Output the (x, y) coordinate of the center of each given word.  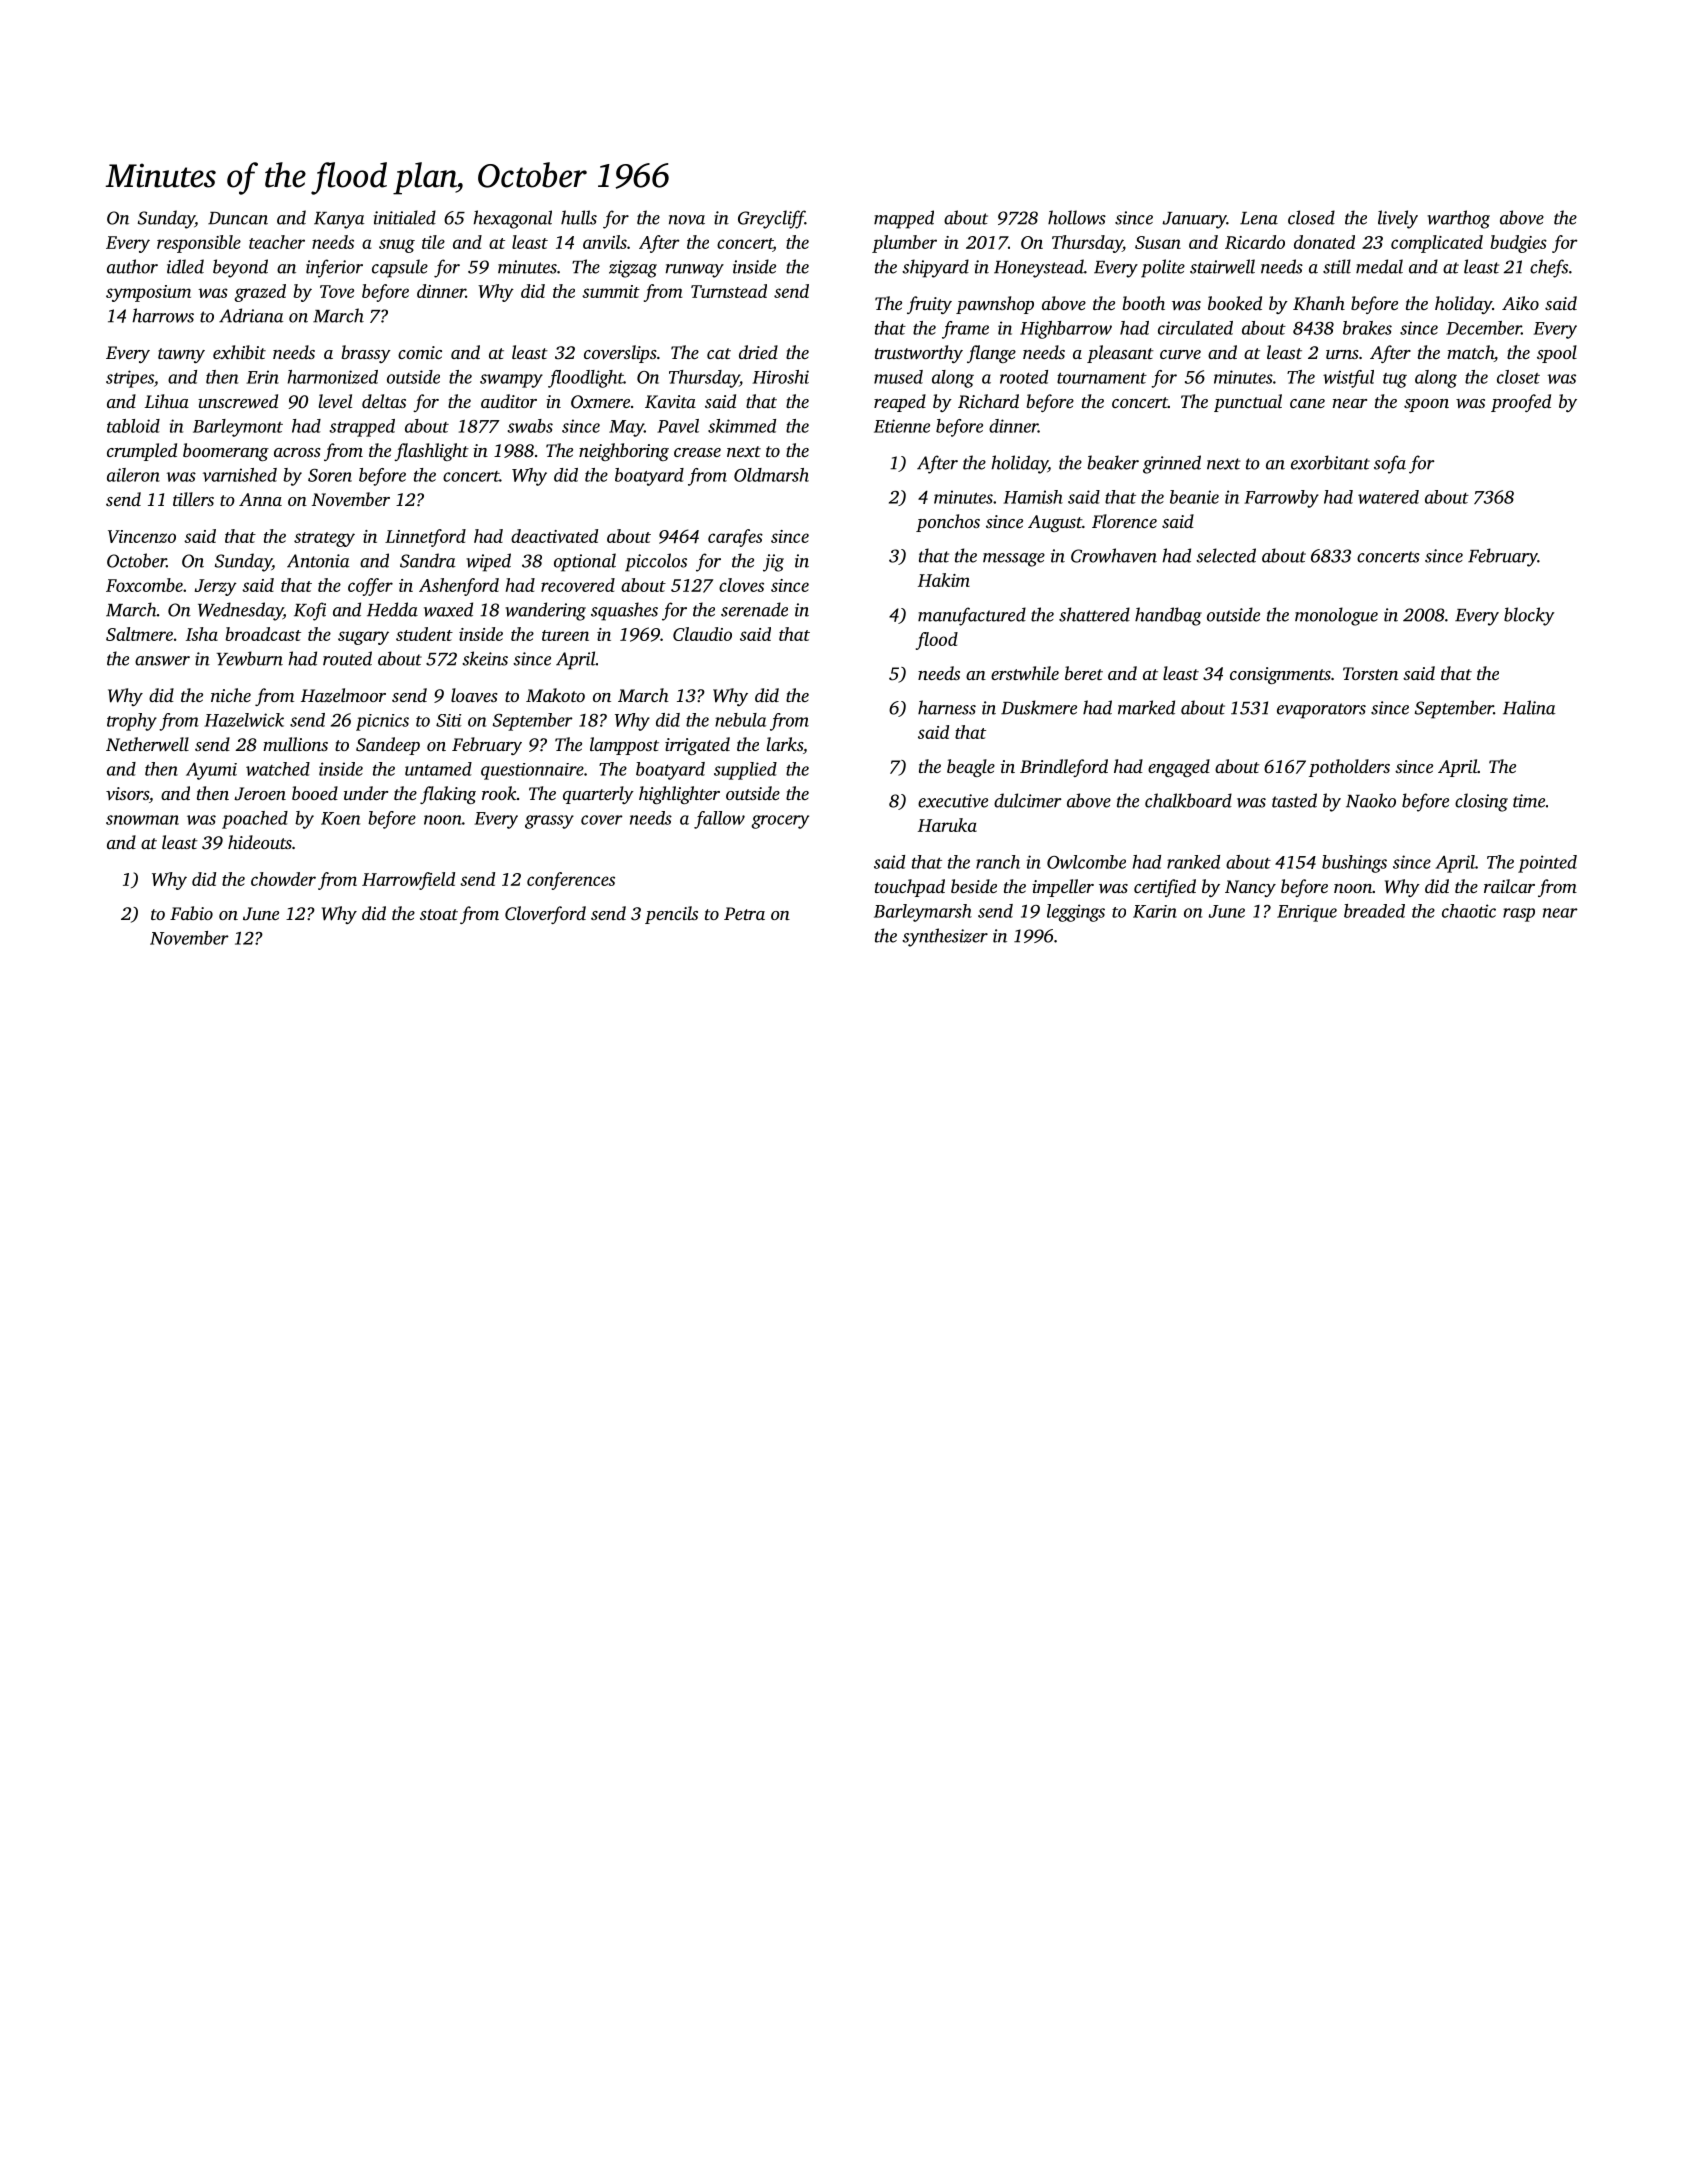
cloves (741, 585)
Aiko (1520, 303)
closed (1311, 217)
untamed (438, 769)
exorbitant (1330, 462)
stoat (439, 914)
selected (1226, 555)
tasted (1294, 800)
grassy (549, 822)
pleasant (1120, 354)
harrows (163, 315)
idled (185, 266)
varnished (240, 475)
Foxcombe (144, 585)
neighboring (624, 452)
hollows (1077, 217)
